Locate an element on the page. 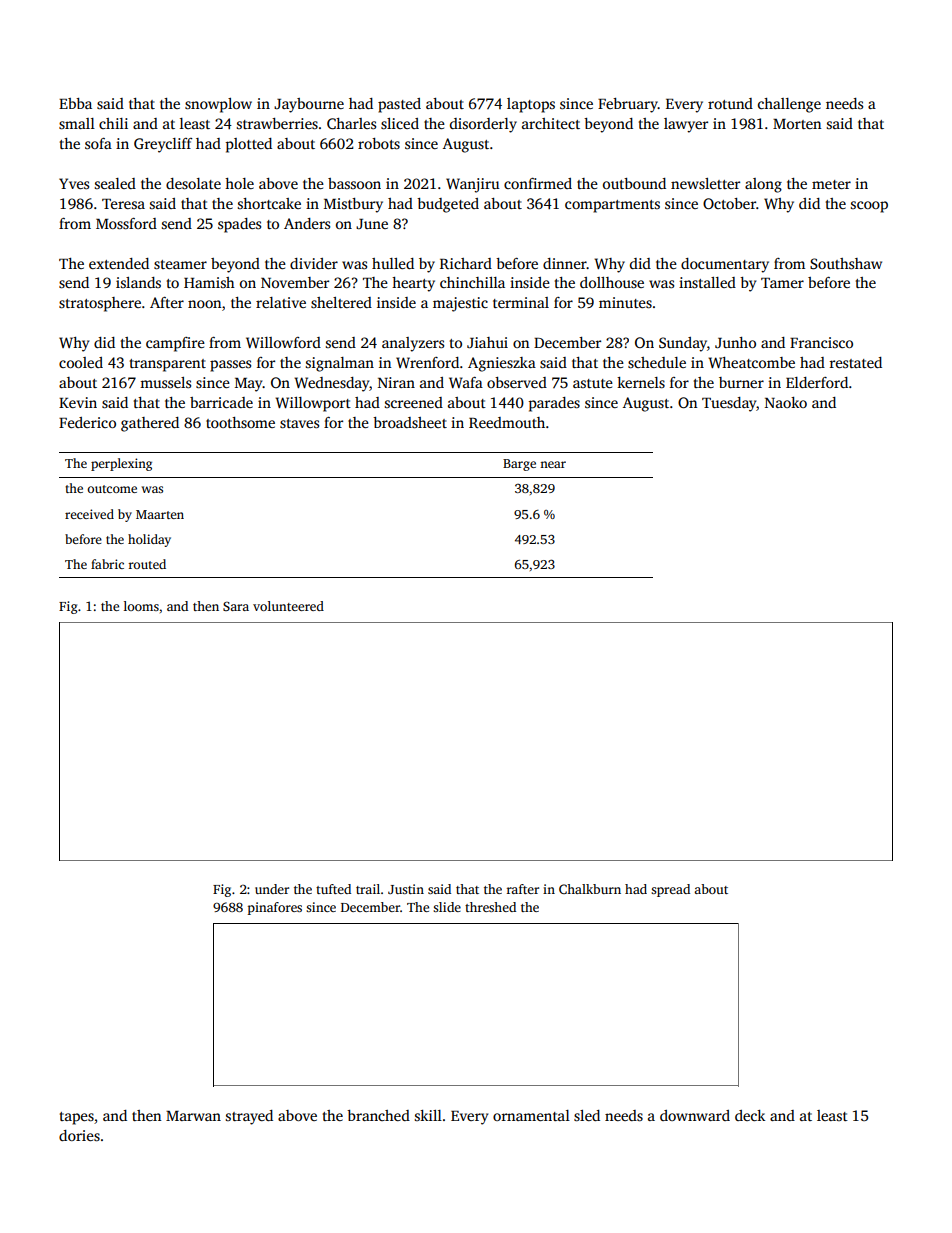  dories is located at coordinates (79, 1135).
